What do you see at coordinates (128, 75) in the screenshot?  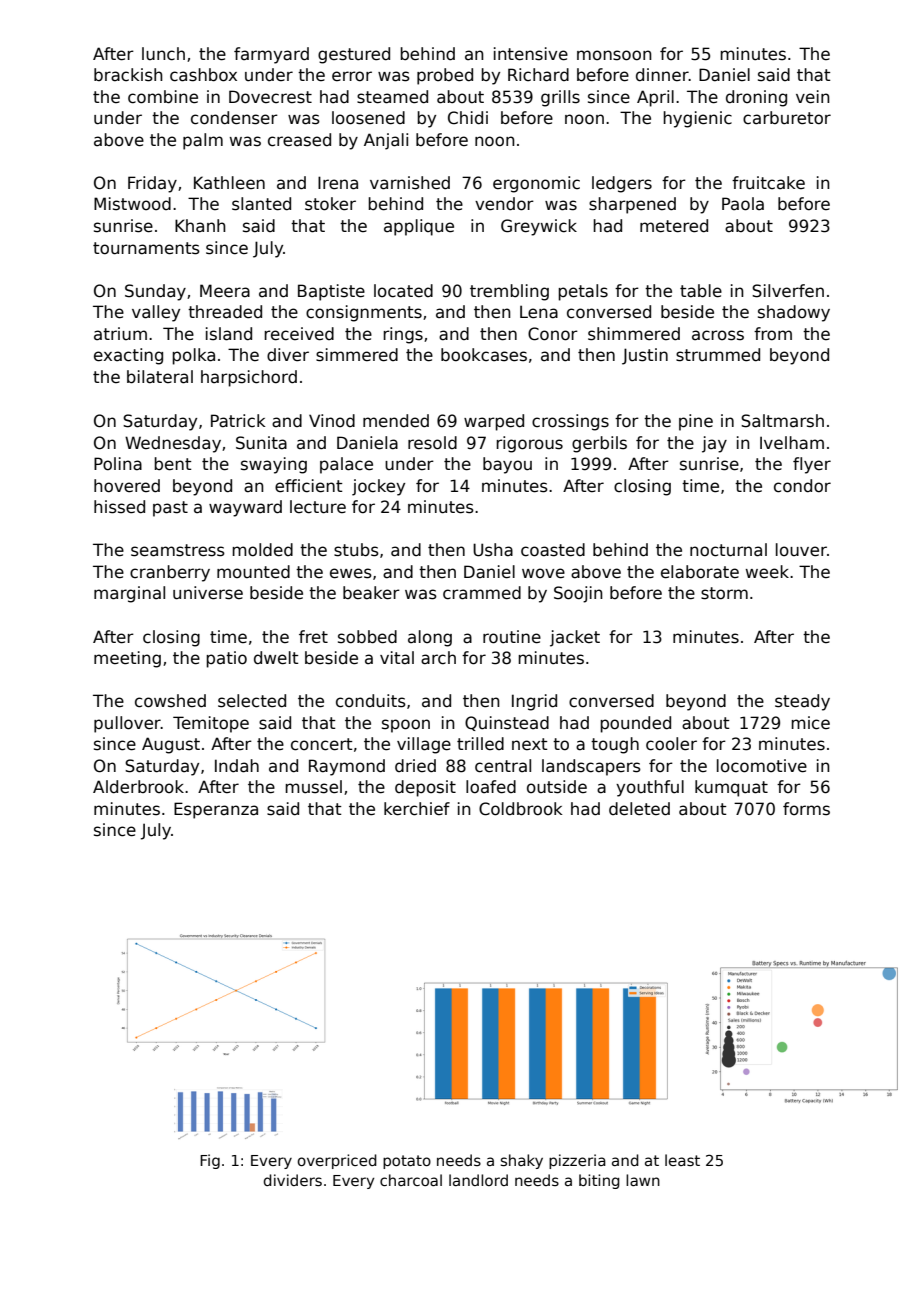 I see `brackish` at bounding box center [128, 75].
